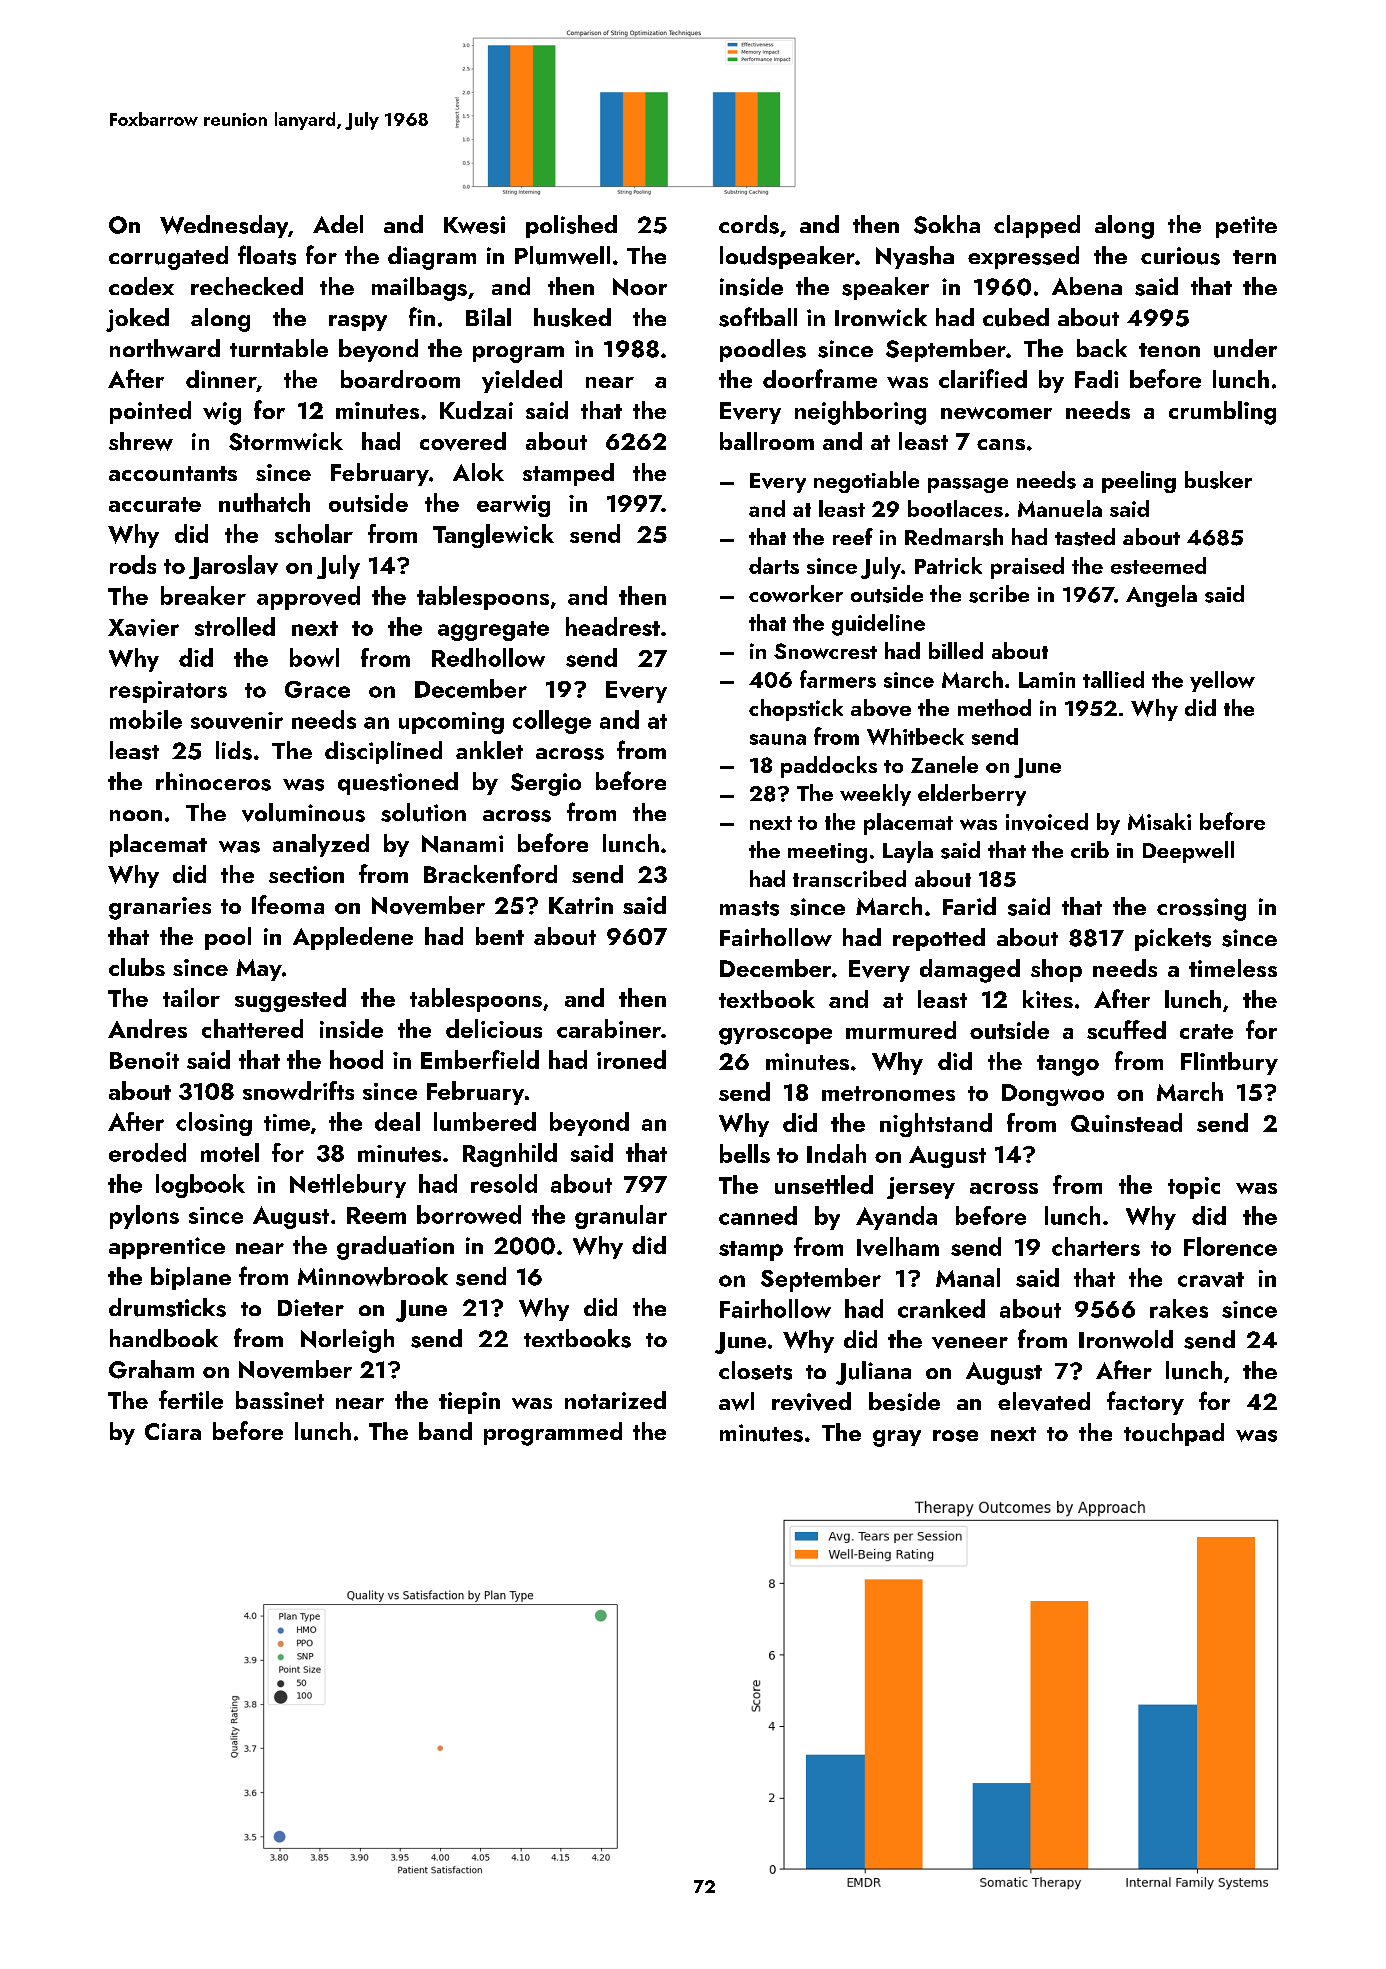  I want to click on polished, so click(571, 226).
